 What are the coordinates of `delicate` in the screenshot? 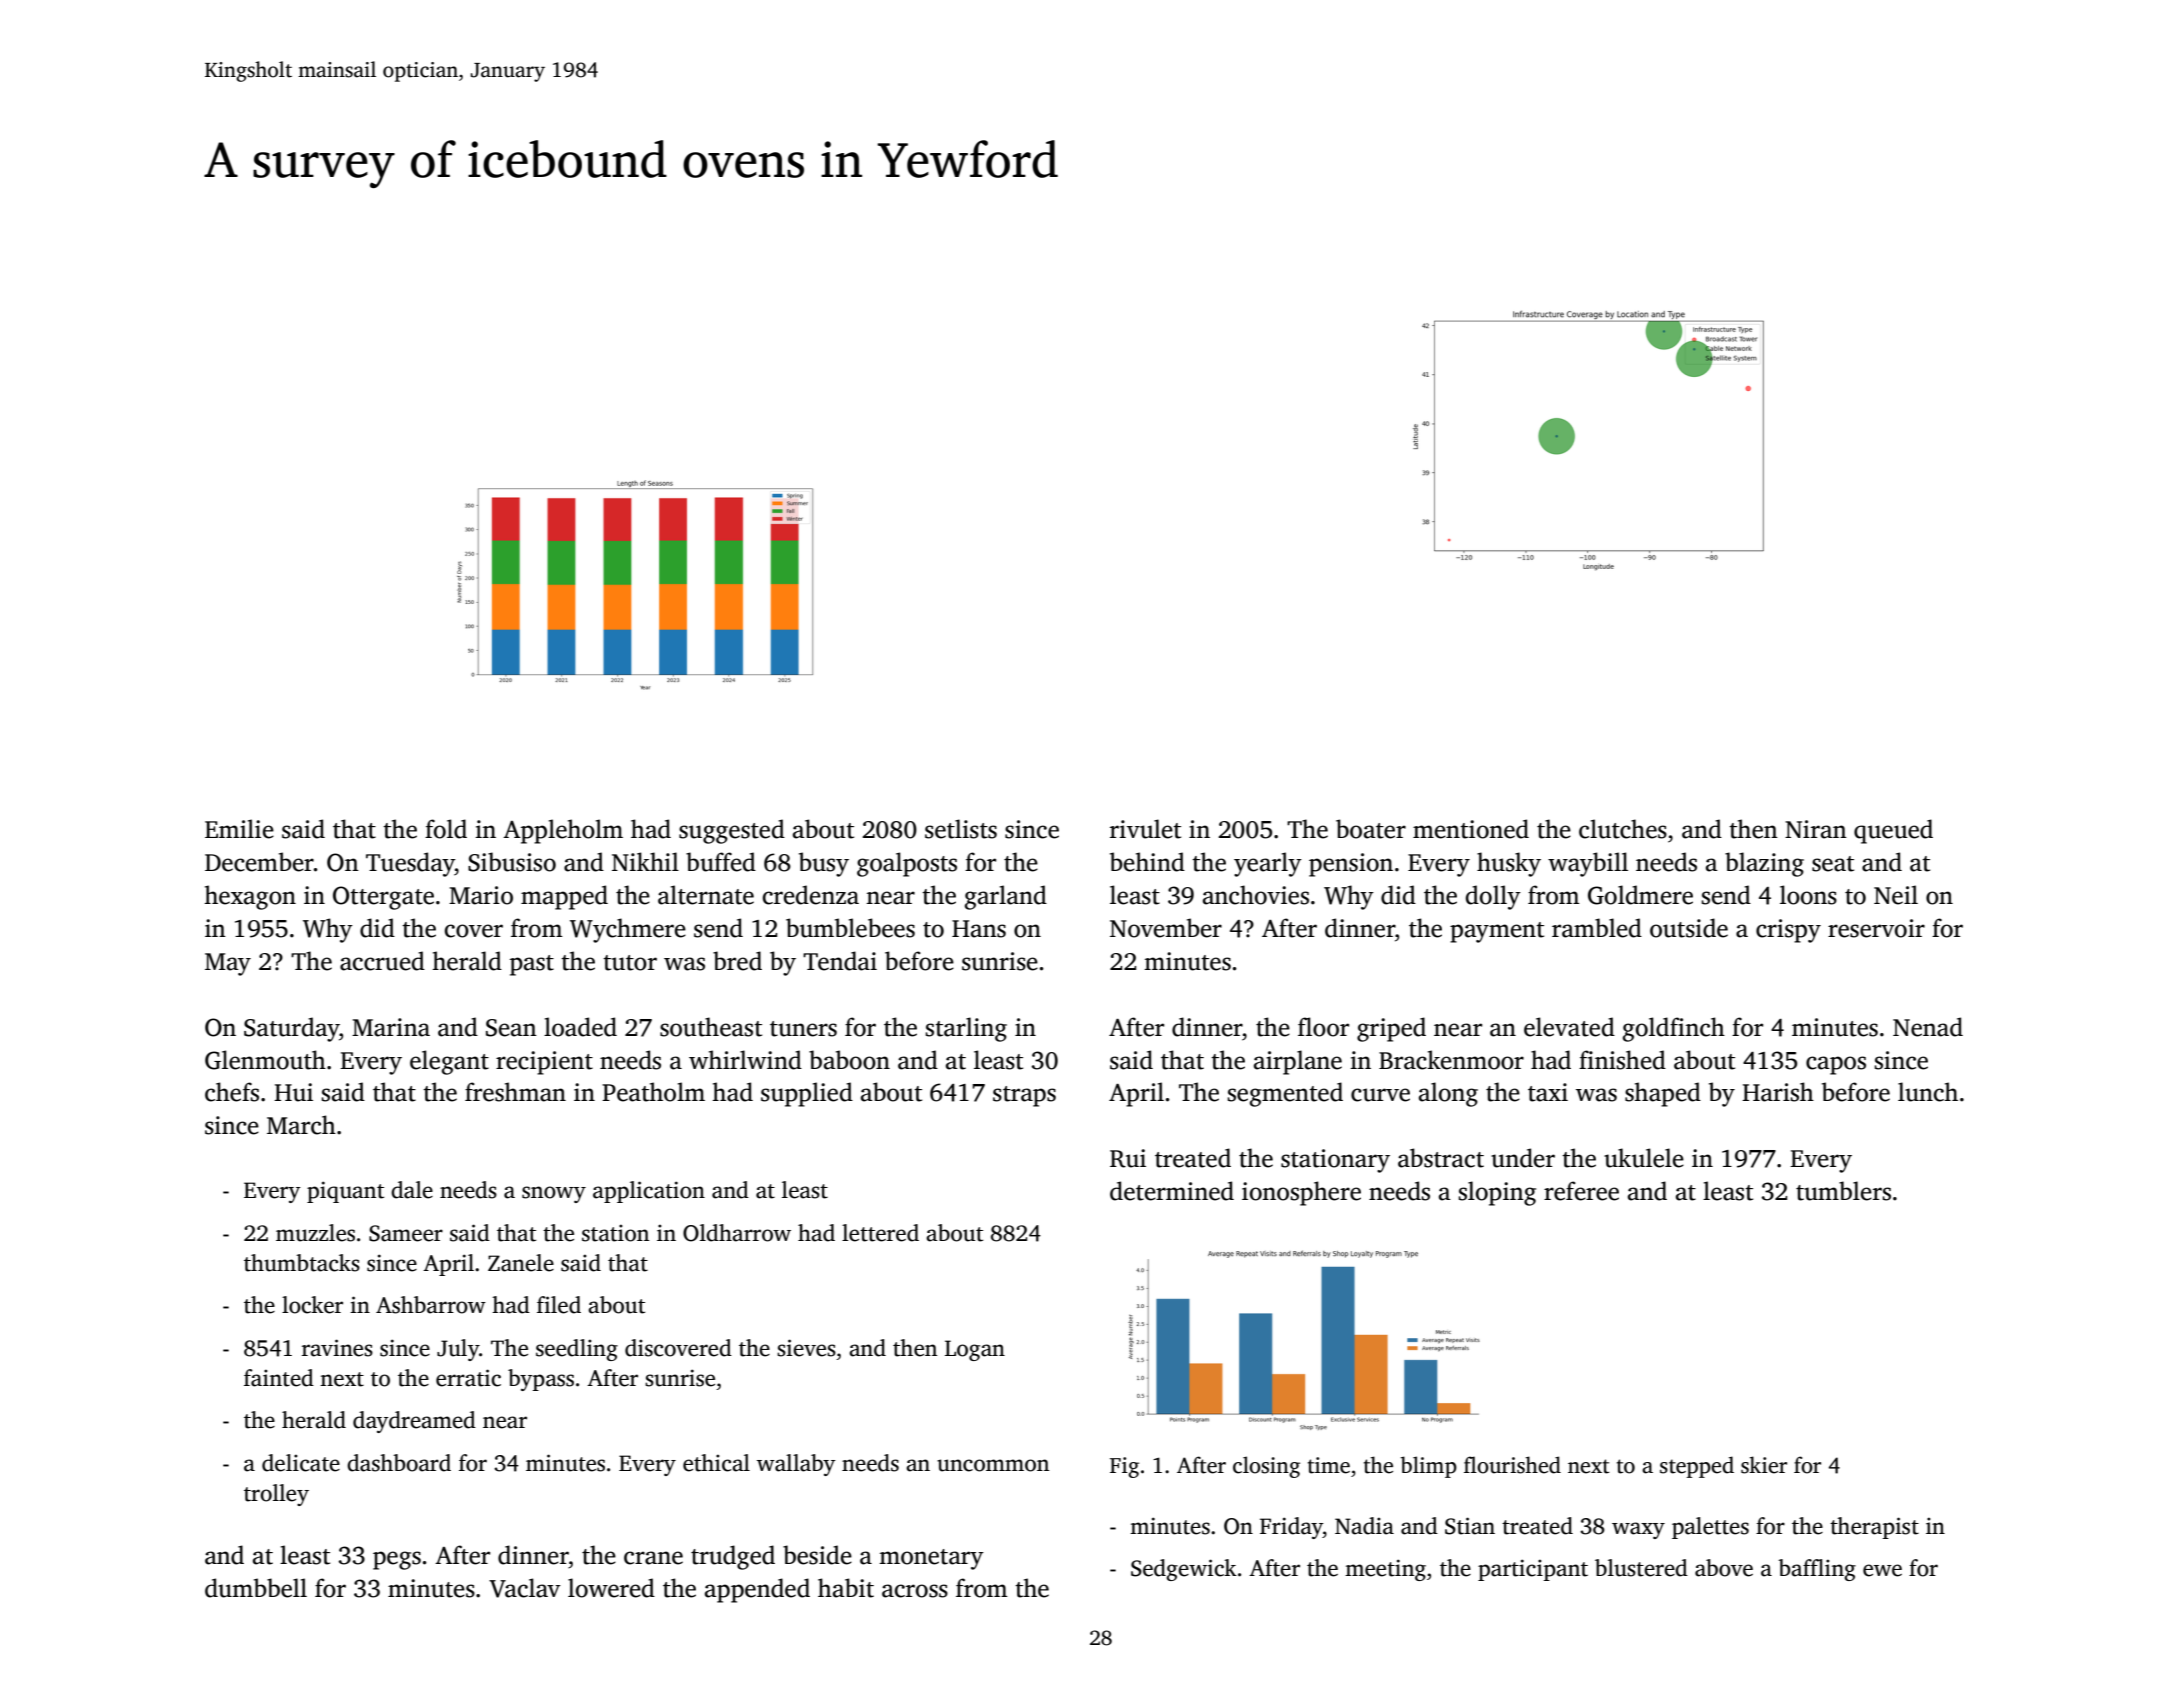 It's located at (301, 1463).
